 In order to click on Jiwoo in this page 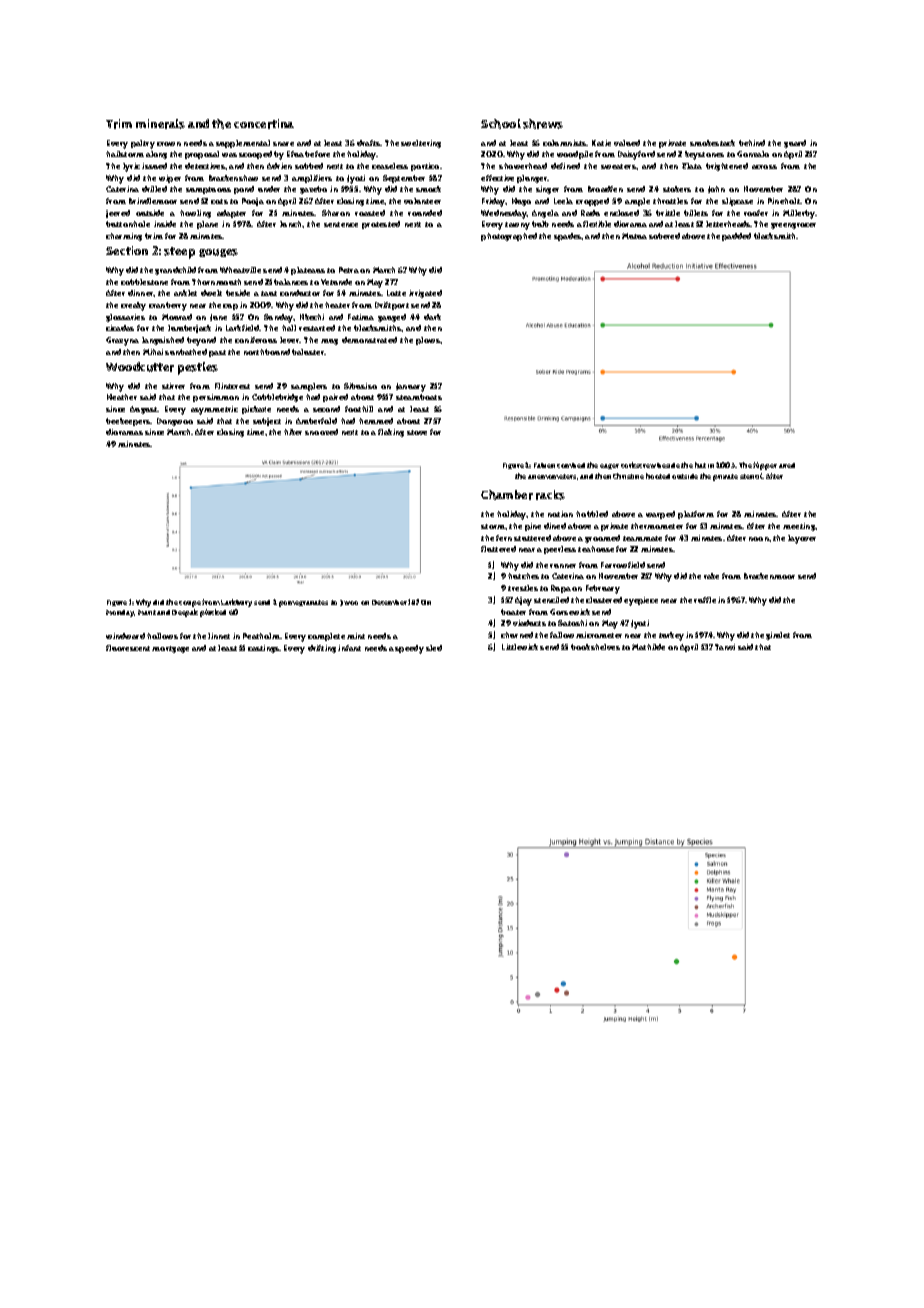, I will do `click(349, 603)`.
